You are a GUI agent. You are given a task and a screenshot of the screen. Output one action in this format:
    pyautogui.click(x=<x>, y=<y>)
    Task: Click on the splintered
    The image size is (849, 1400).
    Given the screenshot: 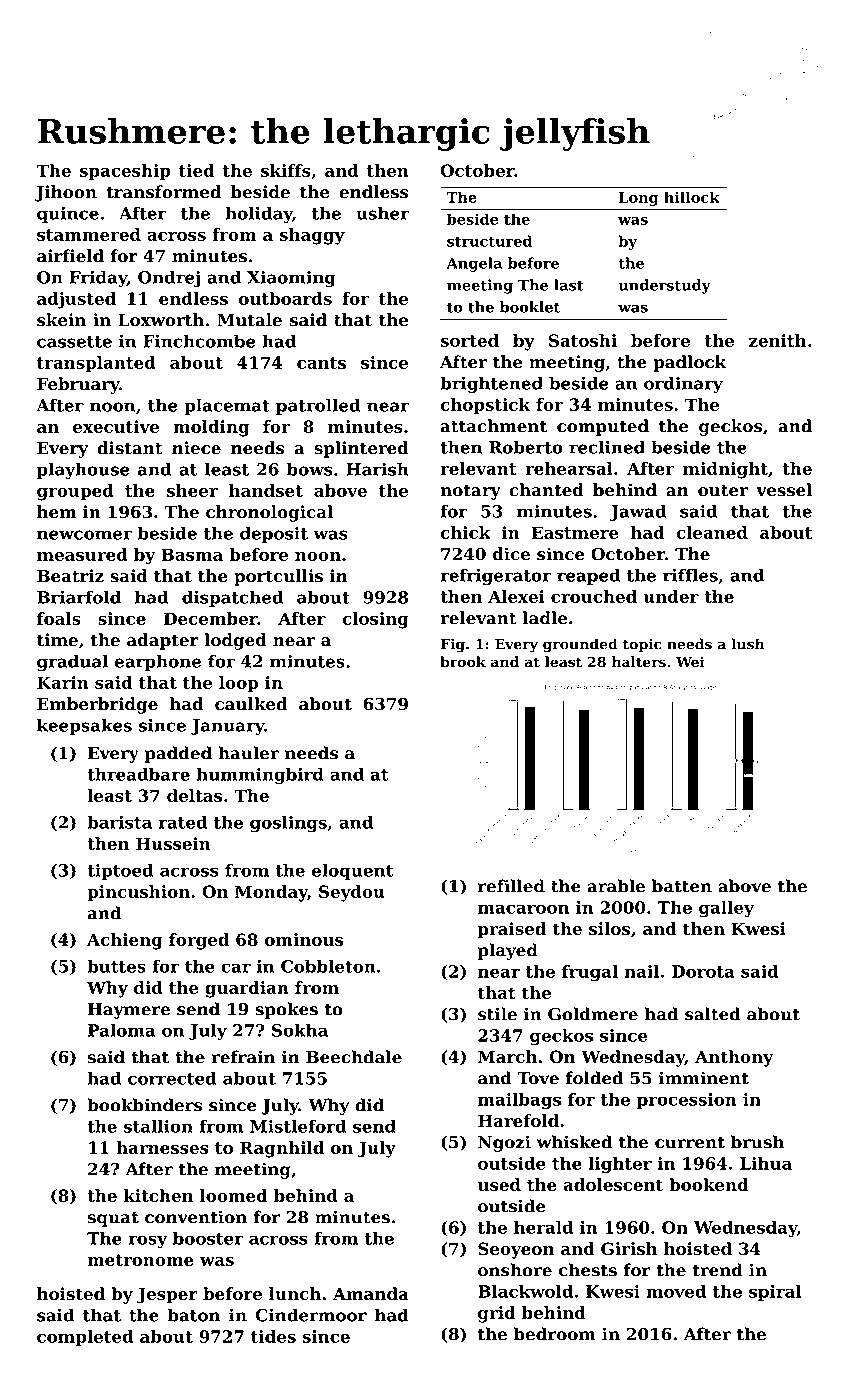 What is the action you would take?
    pyautogui.click(x=361, y=449)
